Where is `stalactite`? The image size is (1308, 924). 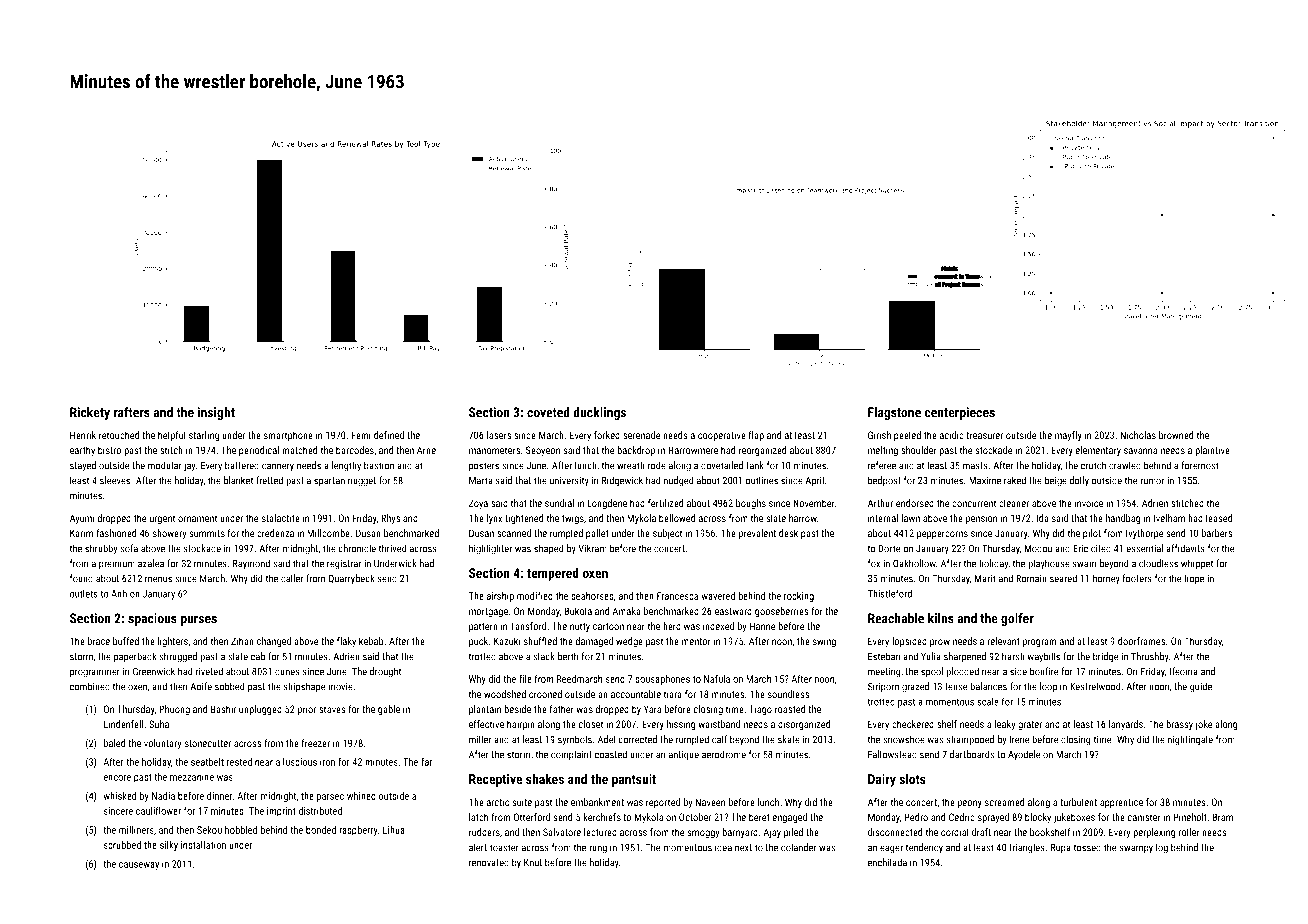
stalactite is located at coordinates (281, 518).
